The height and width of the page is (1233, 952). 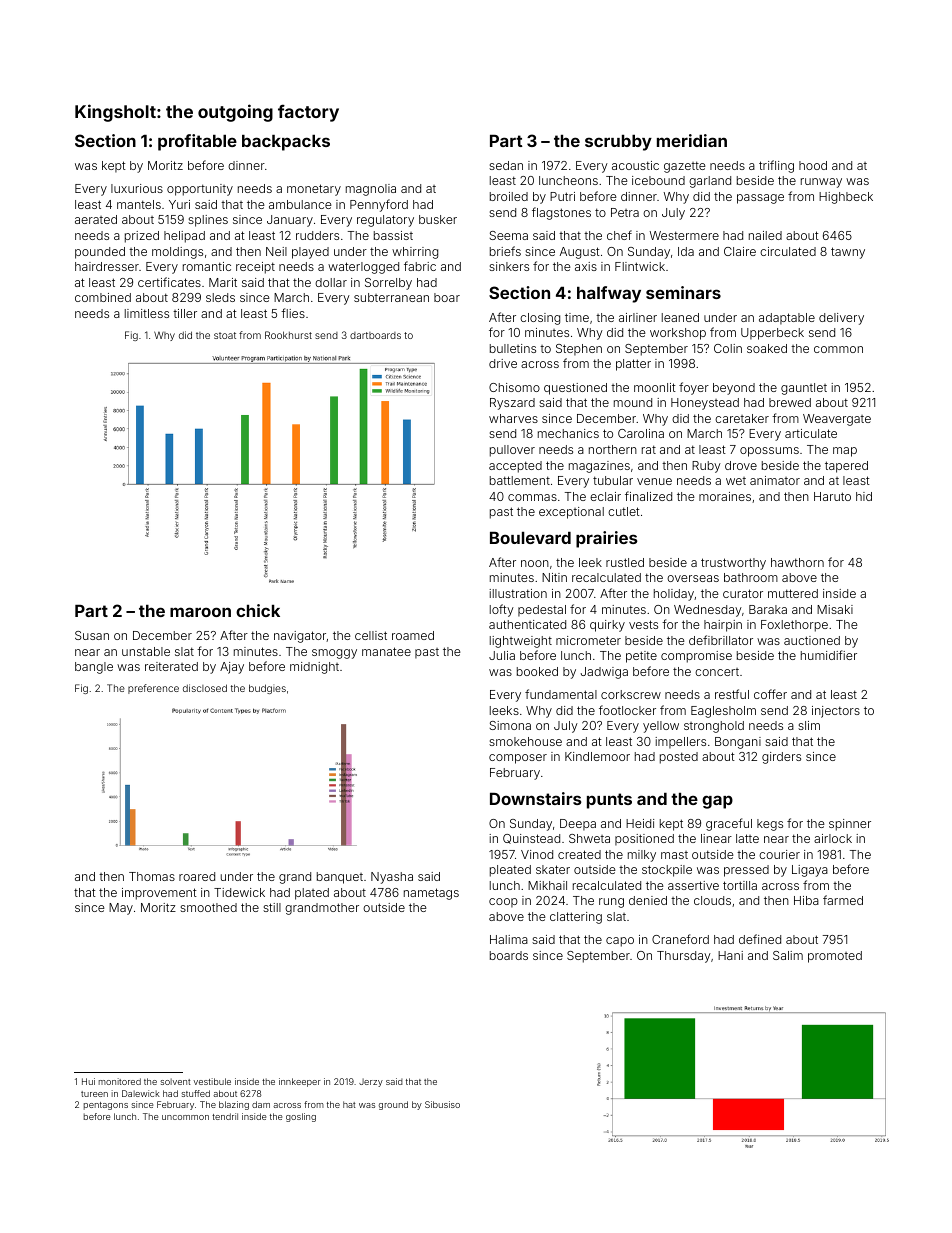 I want to click on meridian, so click(x=692, y=140).
